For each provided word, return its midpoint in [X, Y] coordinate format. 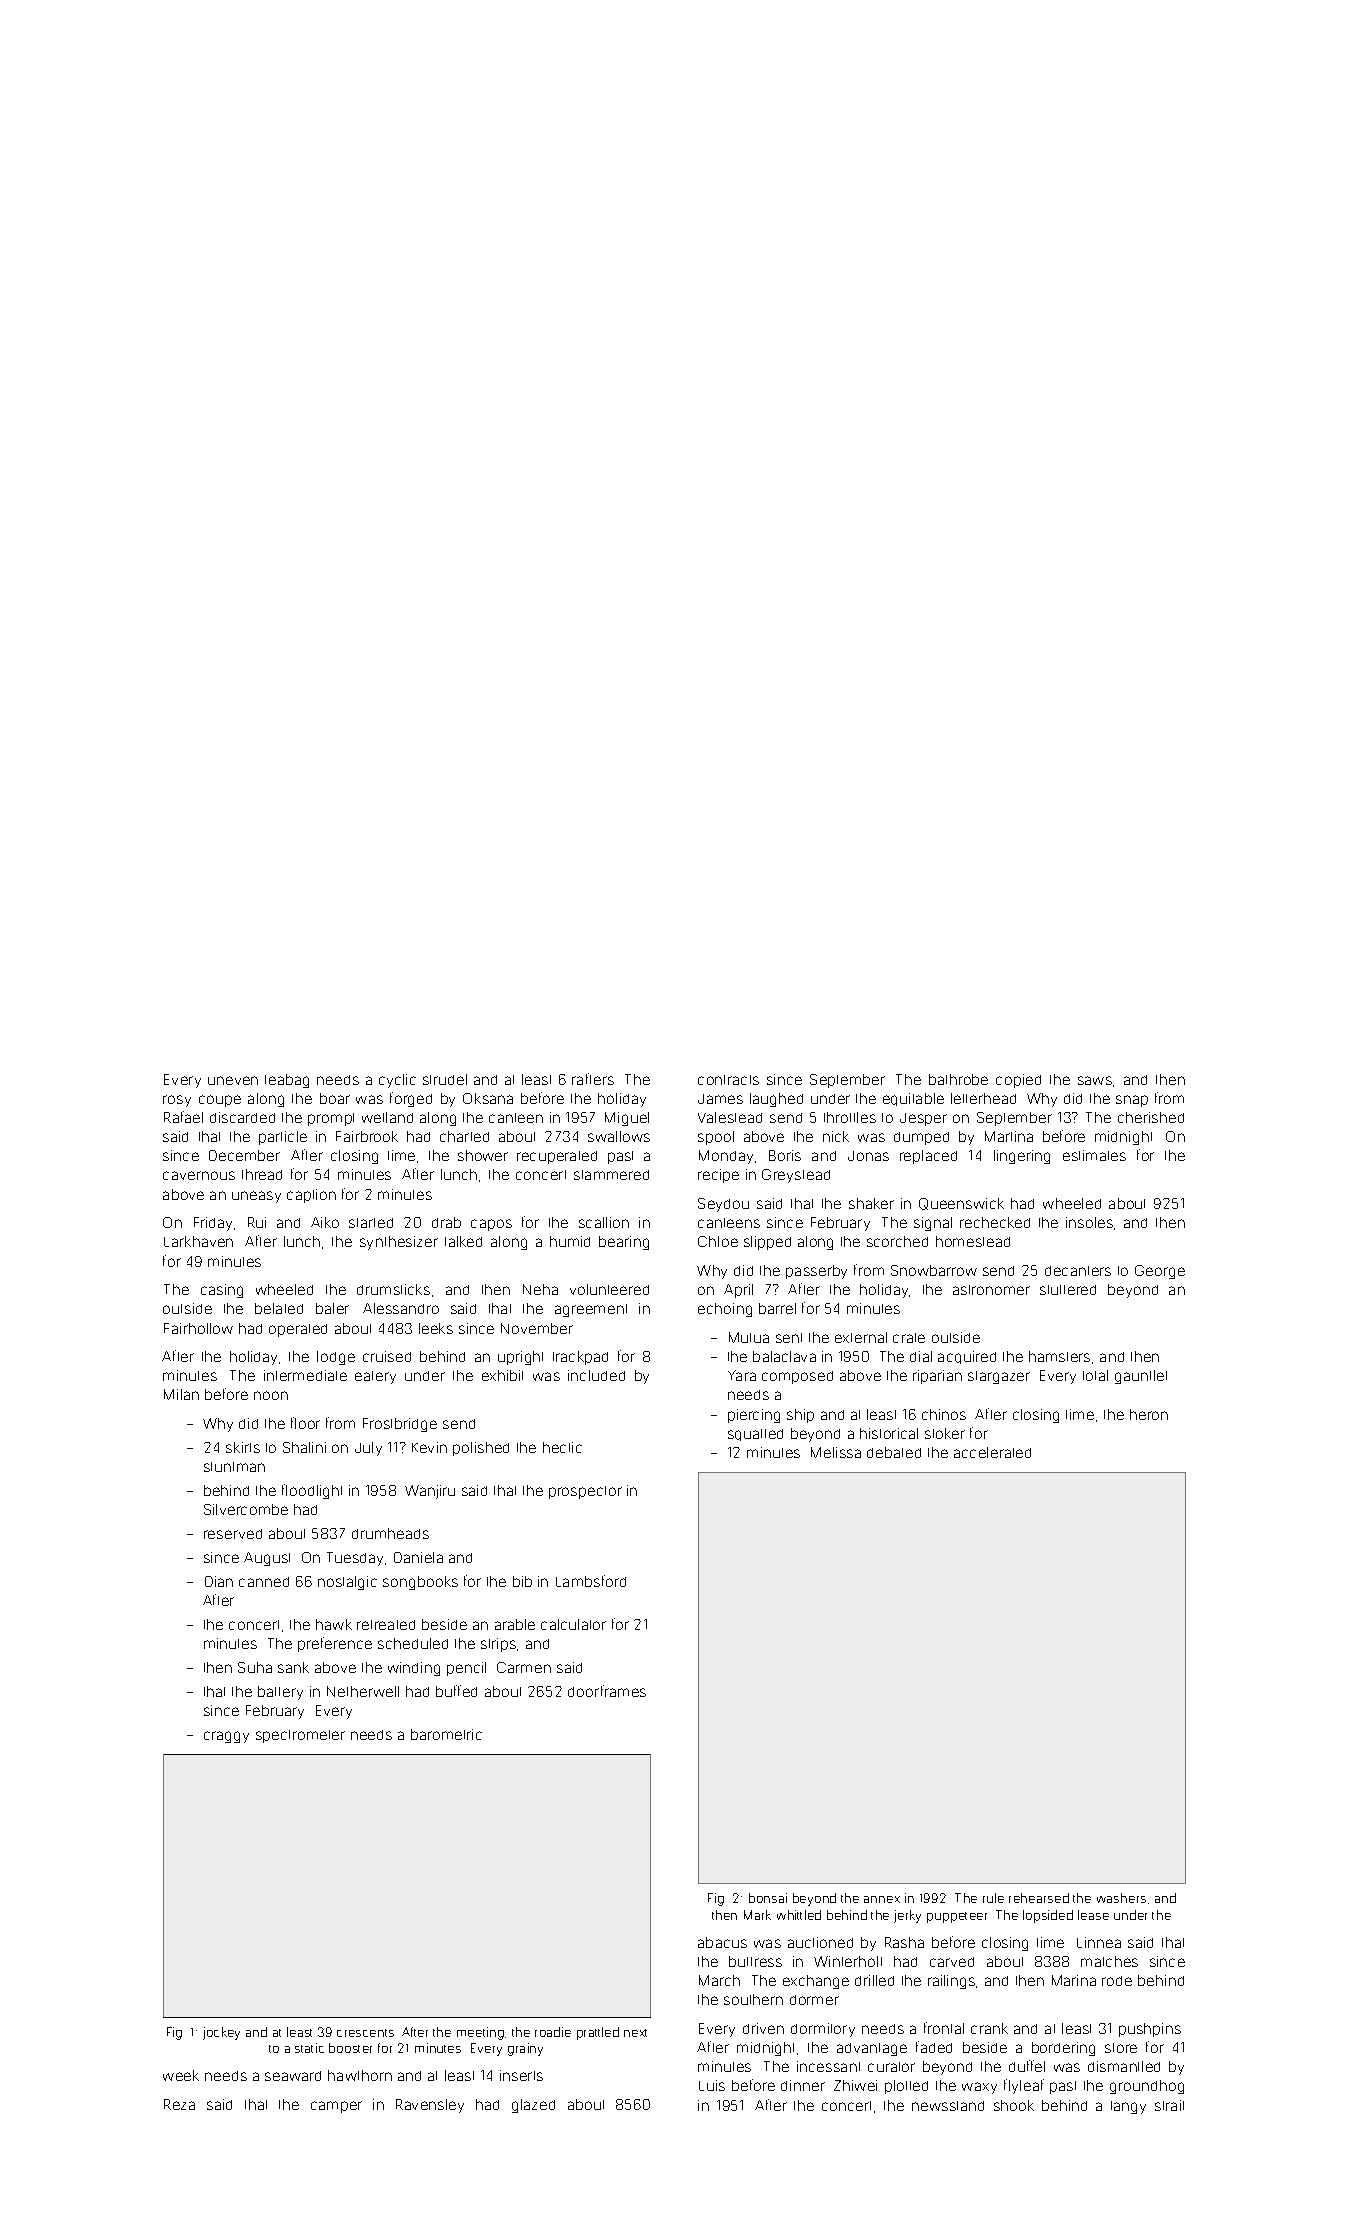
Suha [255, 1667]
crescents [365, 2033]
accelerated [992, 1452]
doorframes [607, 1691]
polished [481, 1449]
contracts [728, 1080]
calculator [573, 1624]
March [719, 1980]
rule [993, 1898]
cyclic [397, 1081]
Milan [181, 1394]
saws [1095, 1080]
